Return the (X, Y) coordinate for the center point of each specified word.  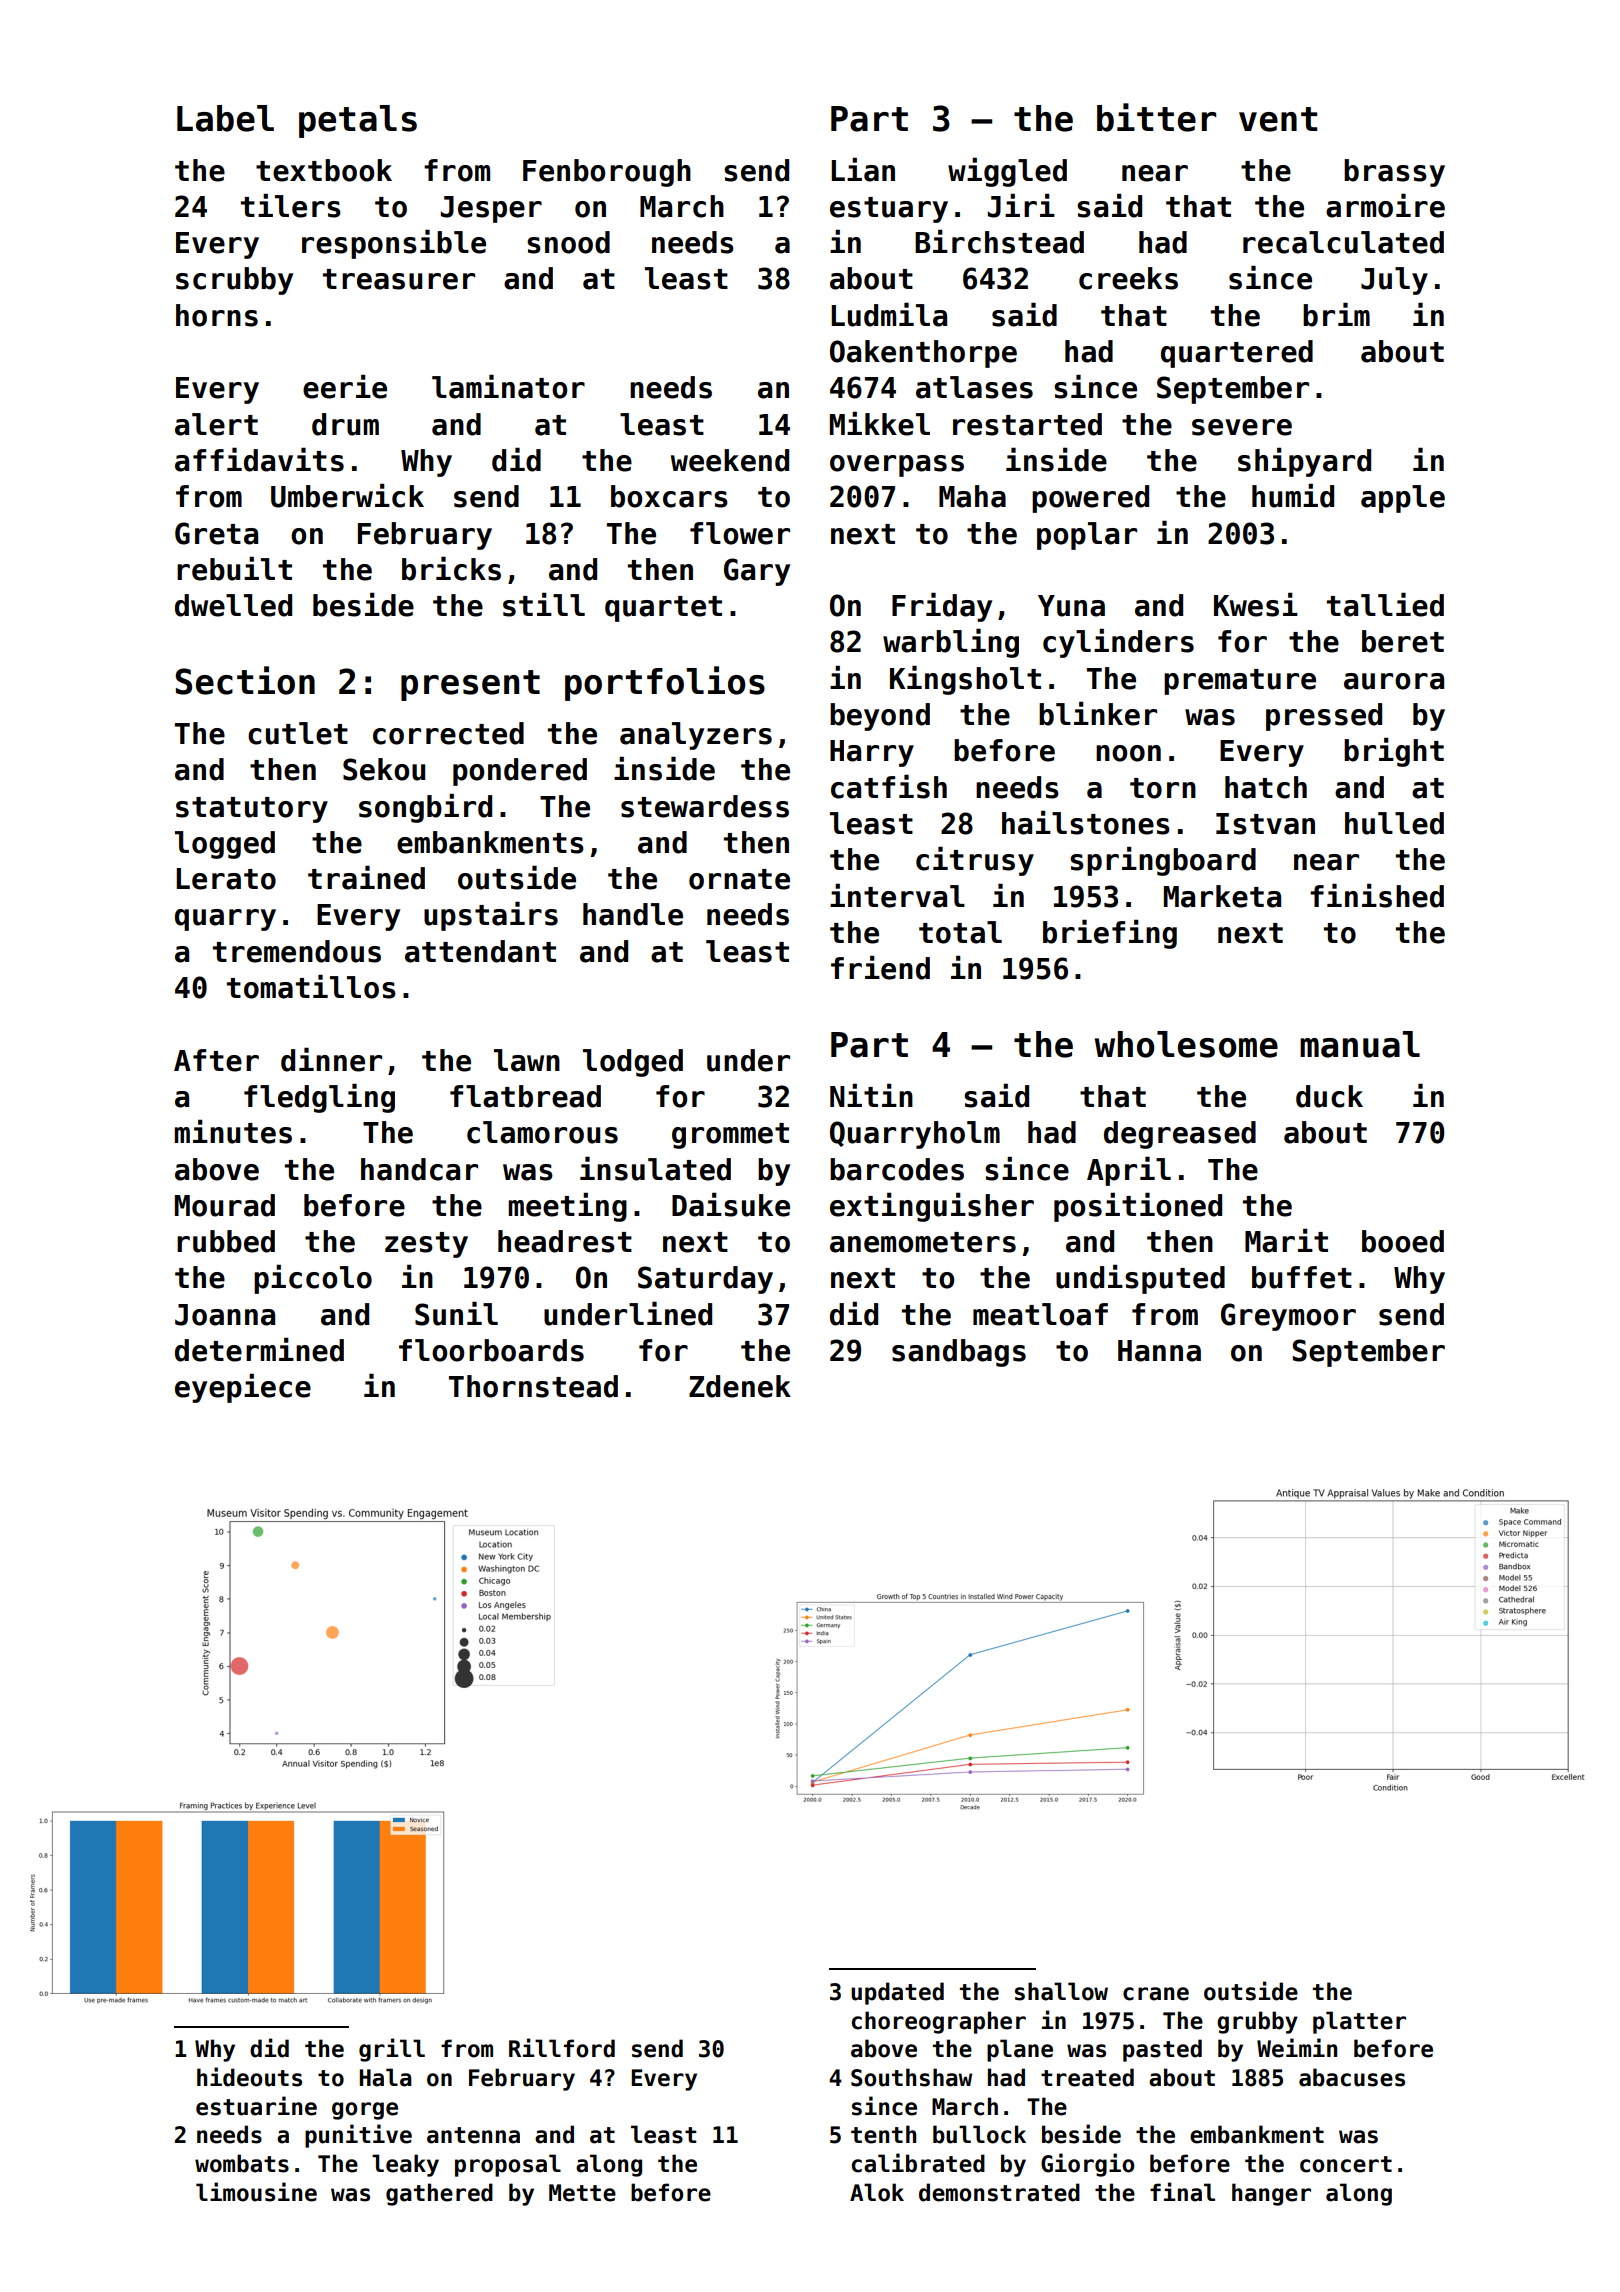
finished (1377, 895)
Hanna (1159, 1351)
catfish (889, 786)
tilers (291, 205)
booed (1403, 1241)
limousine (256, 2192)
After (216, 1060)
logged (225, 845)
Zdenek (740, 1386)
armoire (1385, 205)
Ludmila (889, 314)
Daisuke (731, 1204)
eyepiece (243, 1388)
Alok (877, 2192)
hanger (1271, 2194)
